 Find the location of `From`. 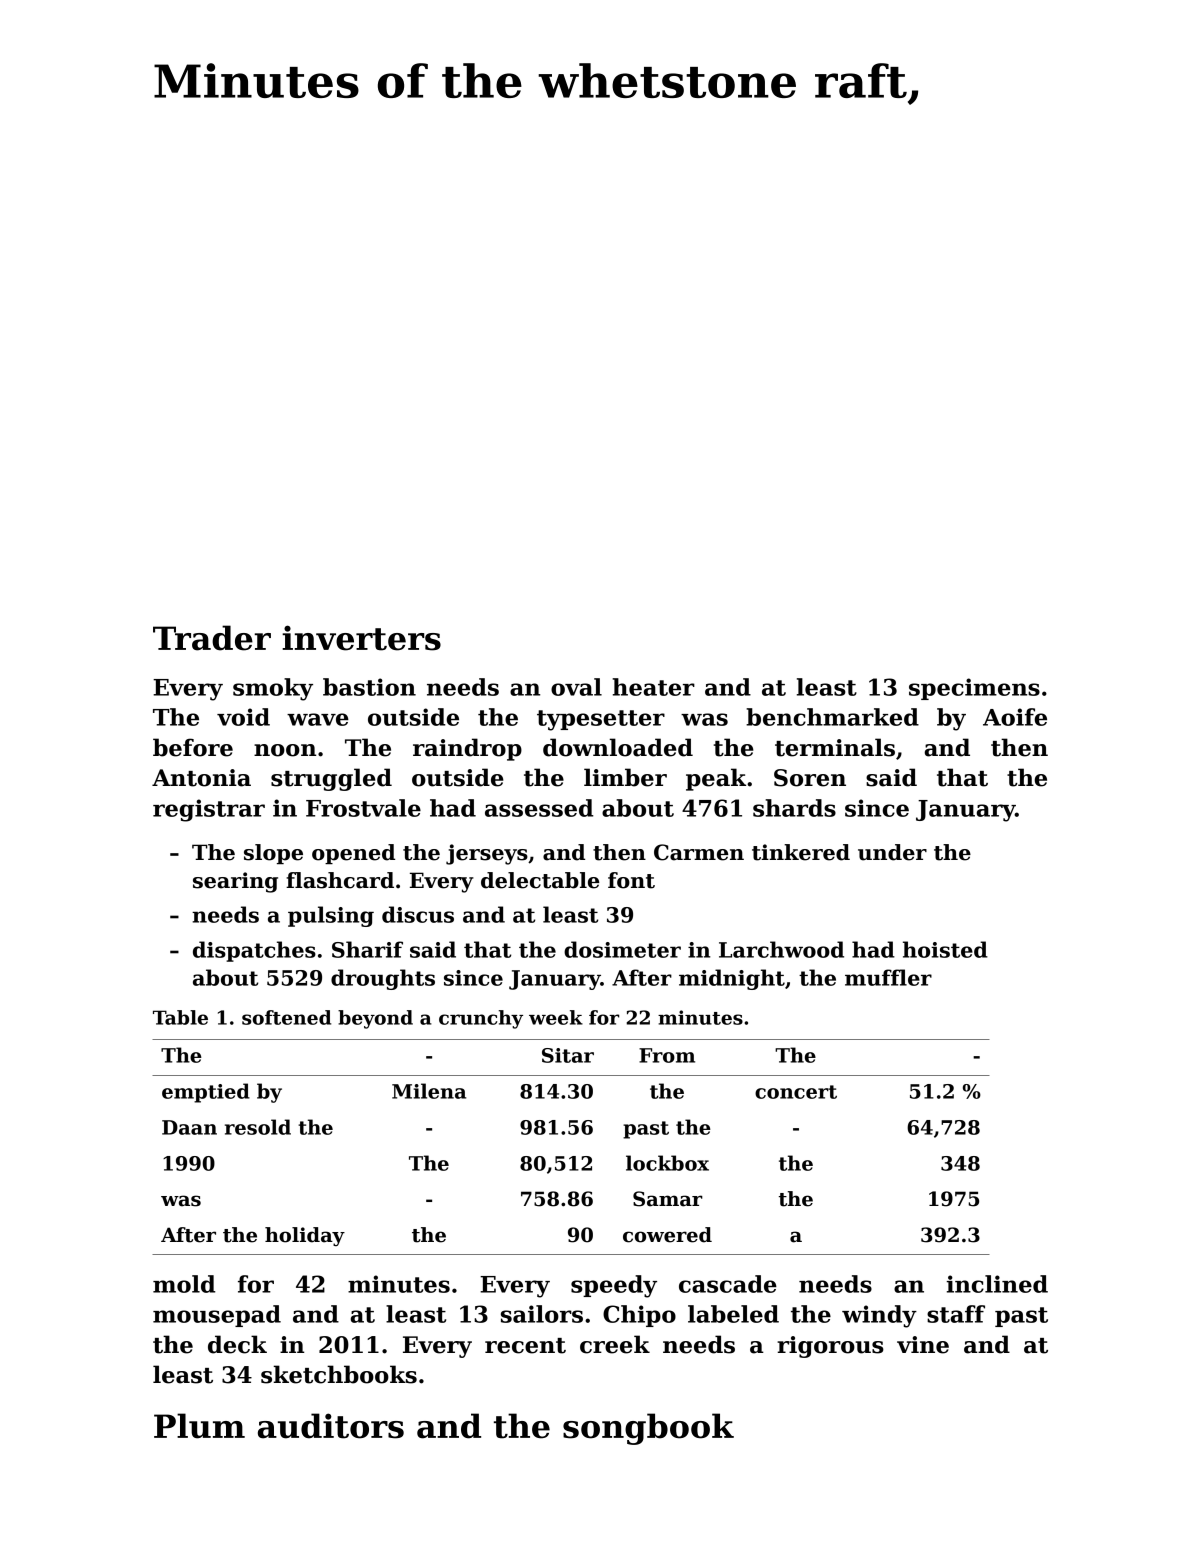

From is located at coordinates (667, 1055).
